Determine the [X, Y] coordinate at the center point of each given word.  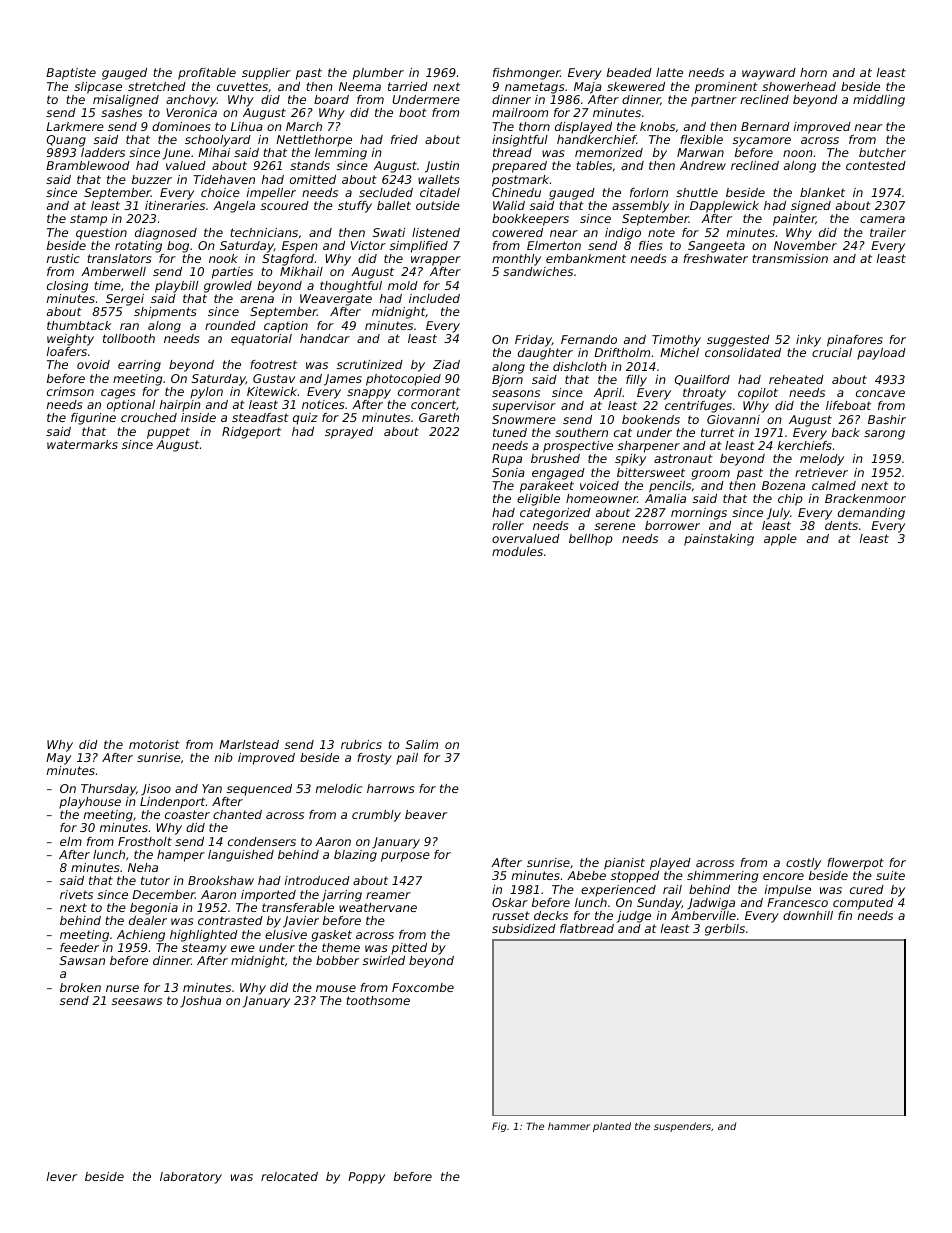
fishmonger [526, 74]
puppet [168, 433]
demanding [871, 514]
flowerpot [855, 864]
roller [508, 525]
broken [80, 987]
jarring [342, 896]
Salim [422, 744]
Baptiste [71, 74]
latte [669, 72]
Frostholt [145, 841]
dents [841, 525]
